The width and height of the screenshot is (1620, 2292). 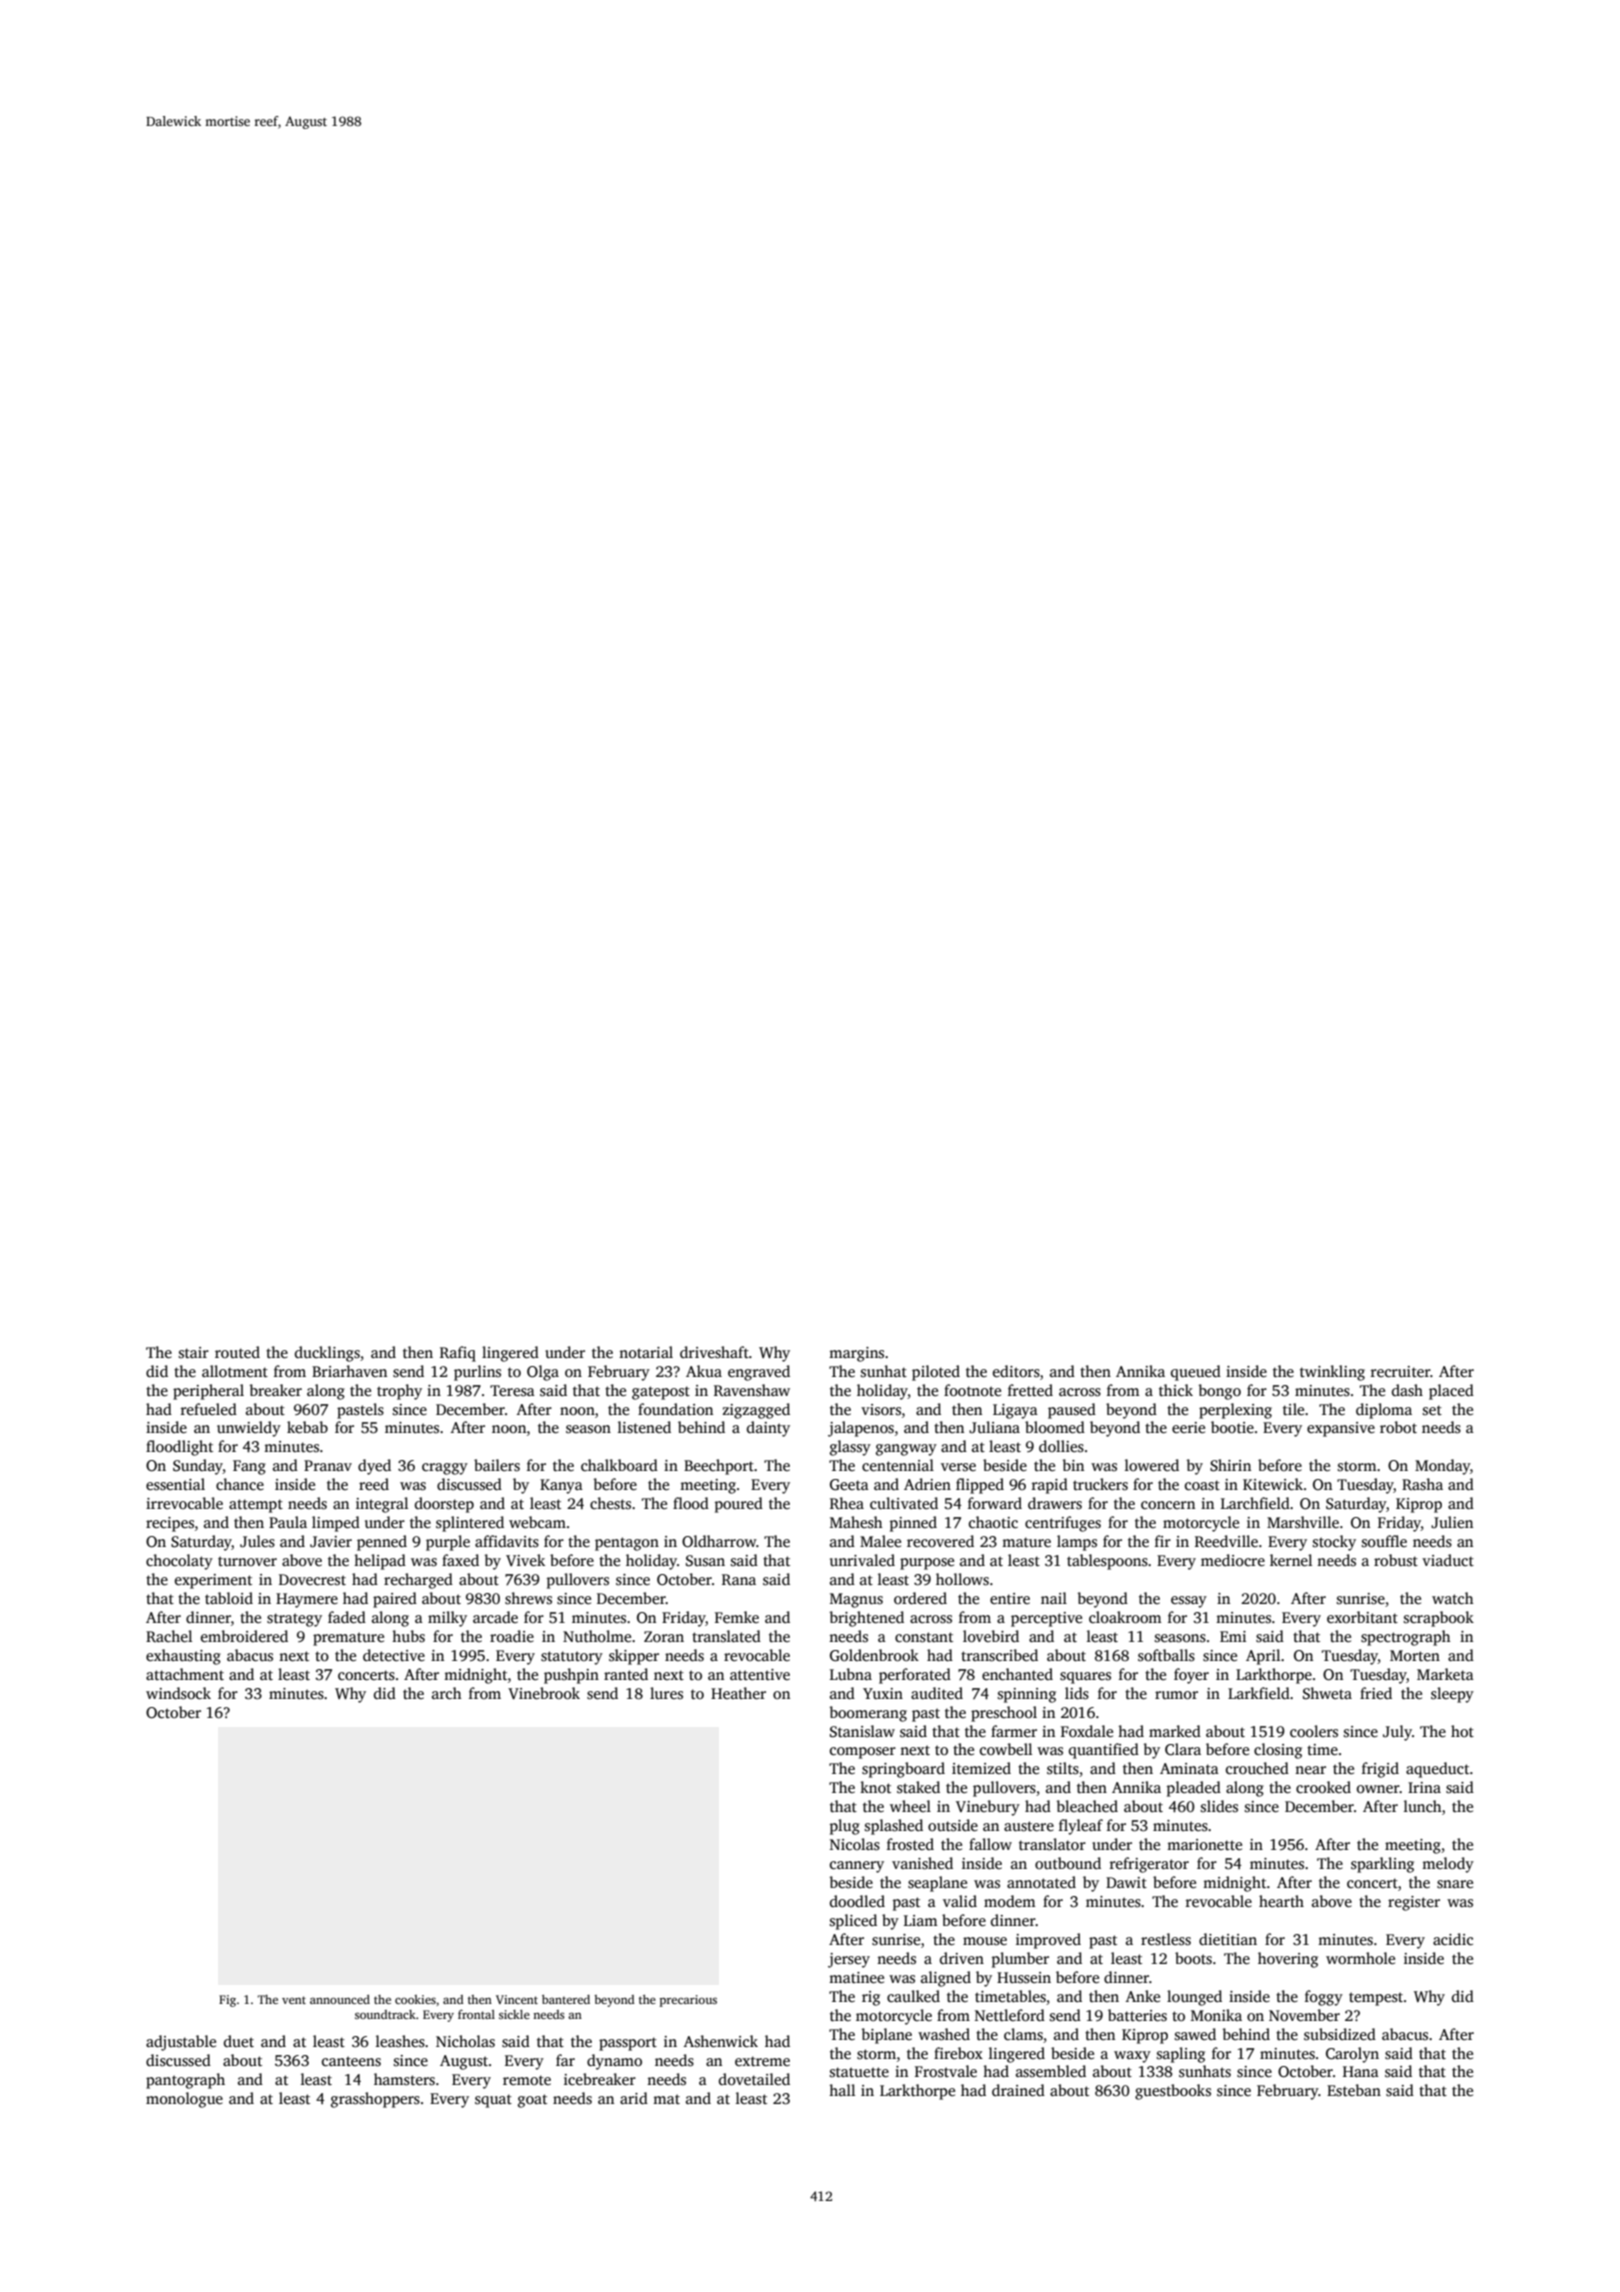 What do you see at coordinates (374, 1467) in the screenshot?
I see `dyed` at bounding box center [374, 1467].
